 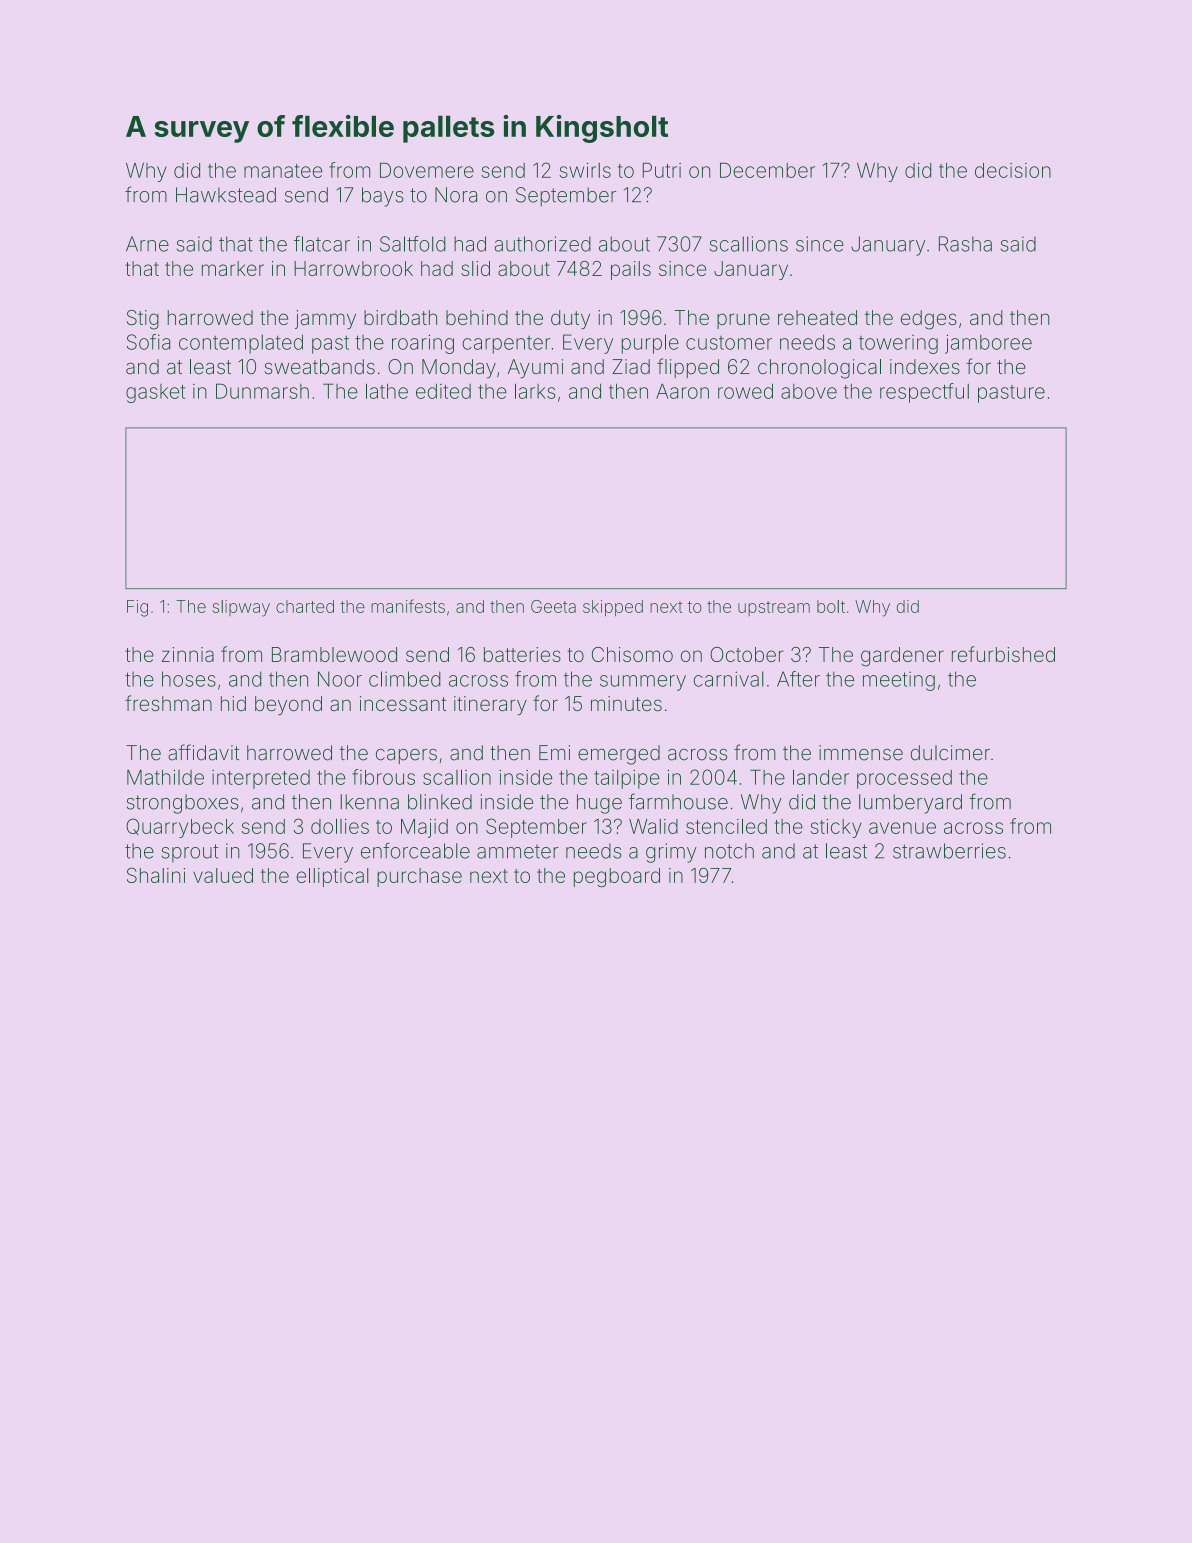 What do you see at coordinates (155, 393) in the screenshot?
I see `gasket` at bounding box center [155, 393].
